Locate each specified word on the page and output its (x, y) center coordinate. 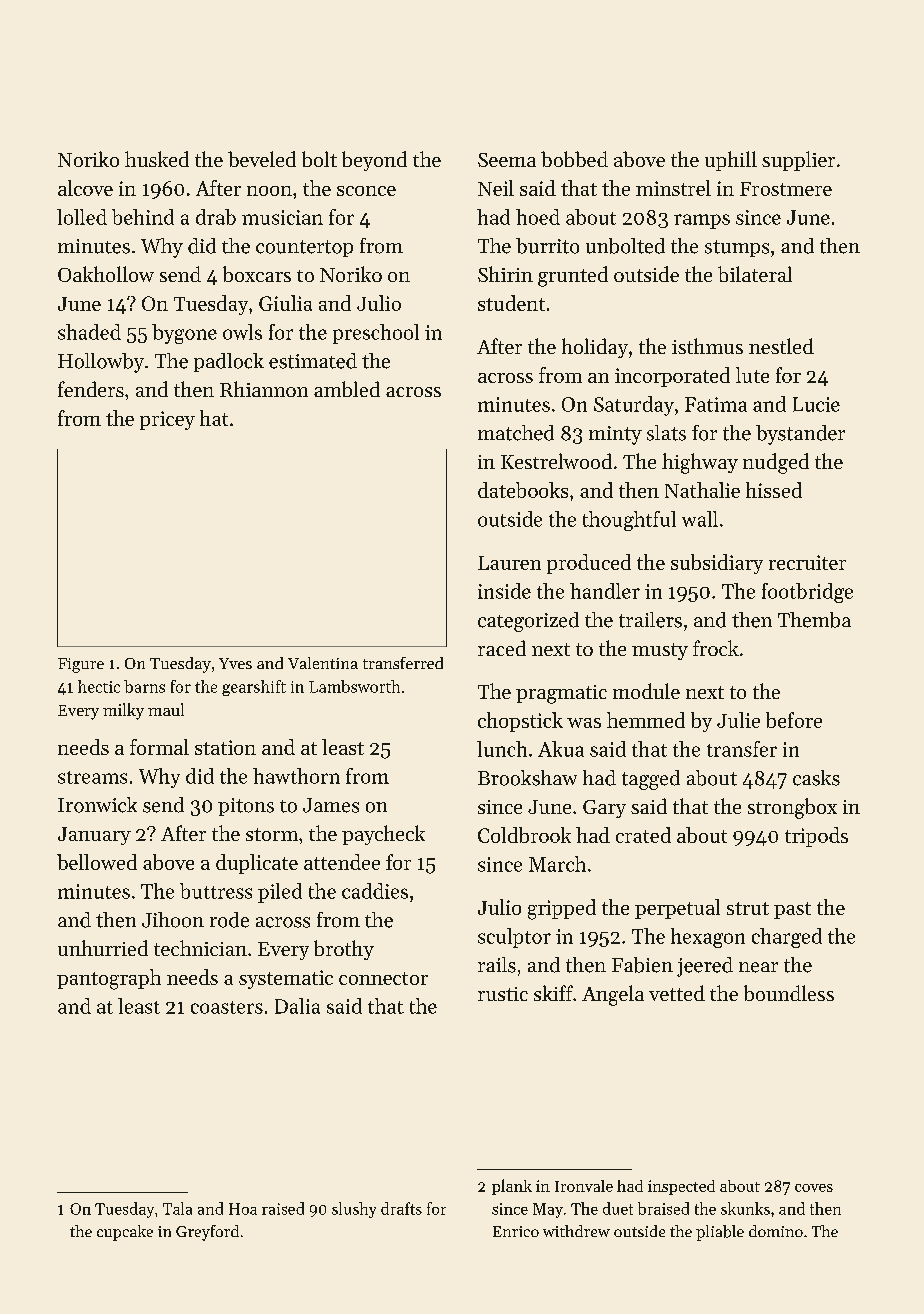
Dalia (297, 1006)
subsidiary (717, 564)
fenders (91, 389)
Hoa (243, 1209)
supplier (798, 161)
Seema (507, 160)
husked (157, 159)
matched (516, 433)
